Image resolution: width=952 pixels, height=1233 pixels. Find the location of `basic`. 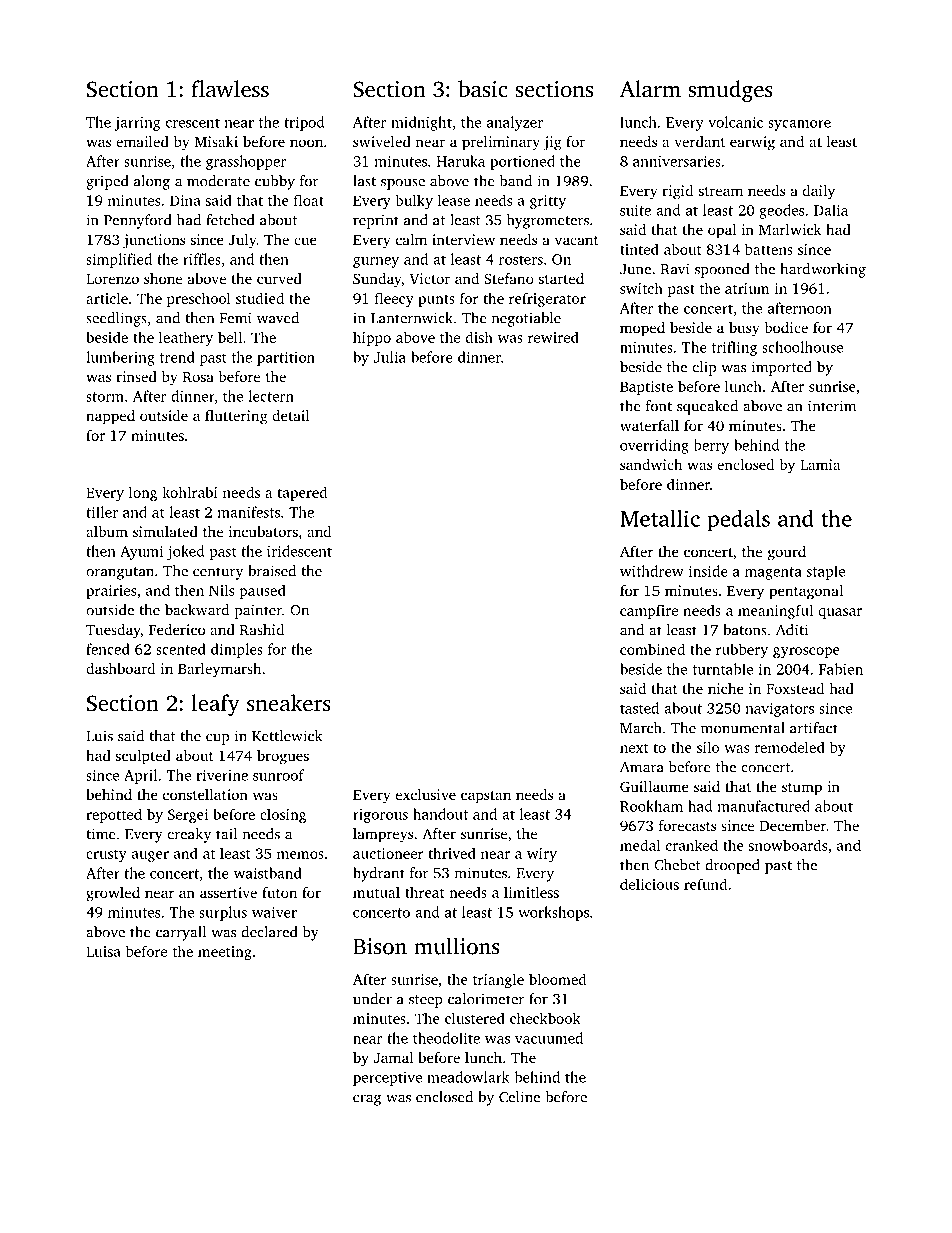

basic is located at coordinates (483, 88).
